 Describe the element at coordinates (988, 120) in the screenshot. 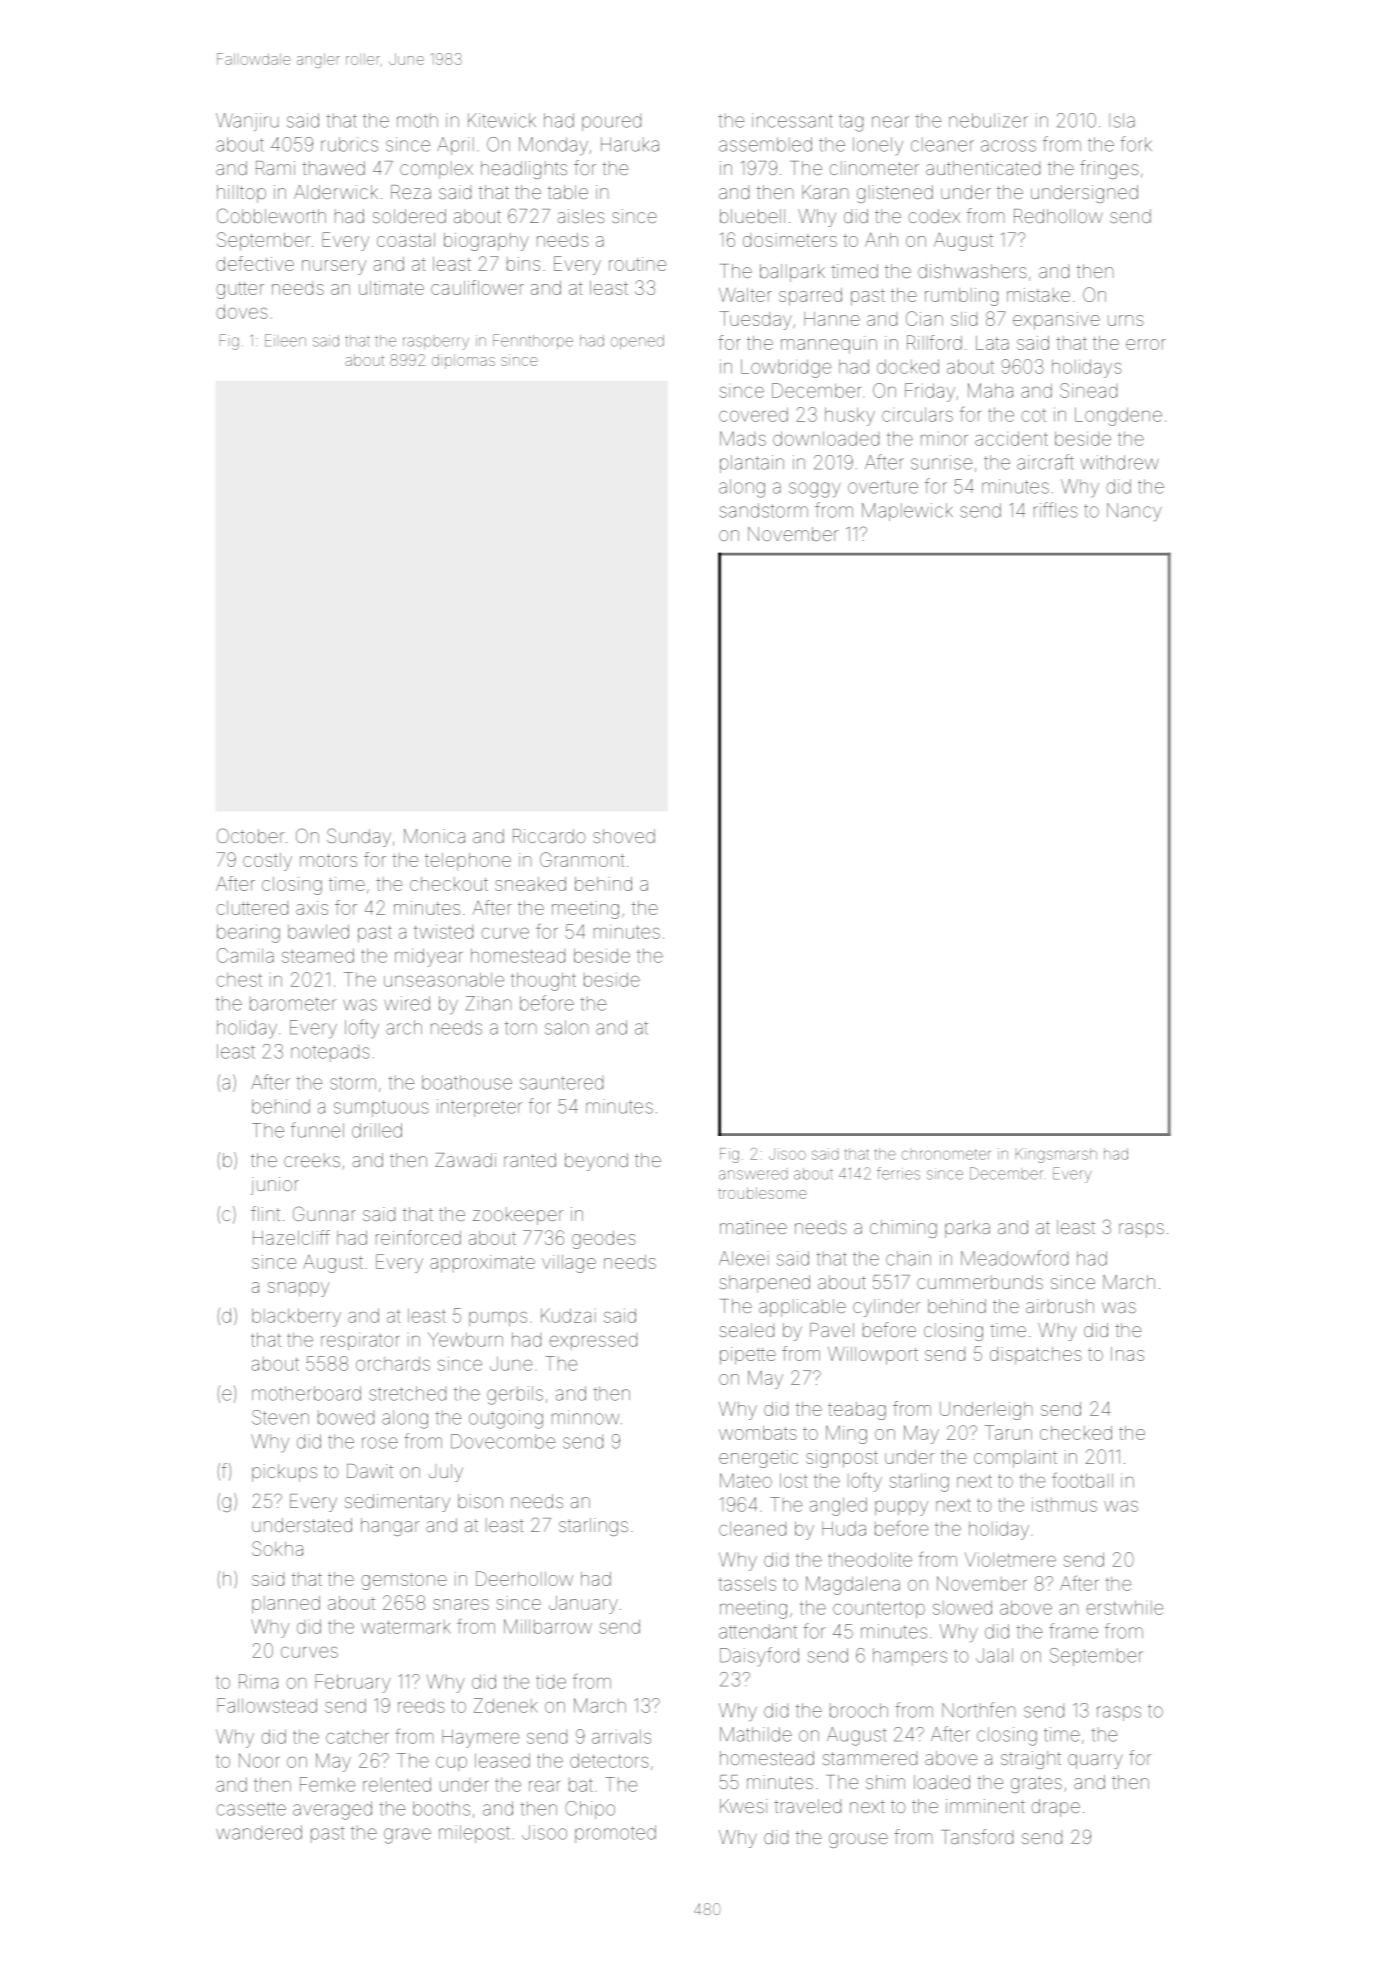

I see `nebulizer` at that location.
